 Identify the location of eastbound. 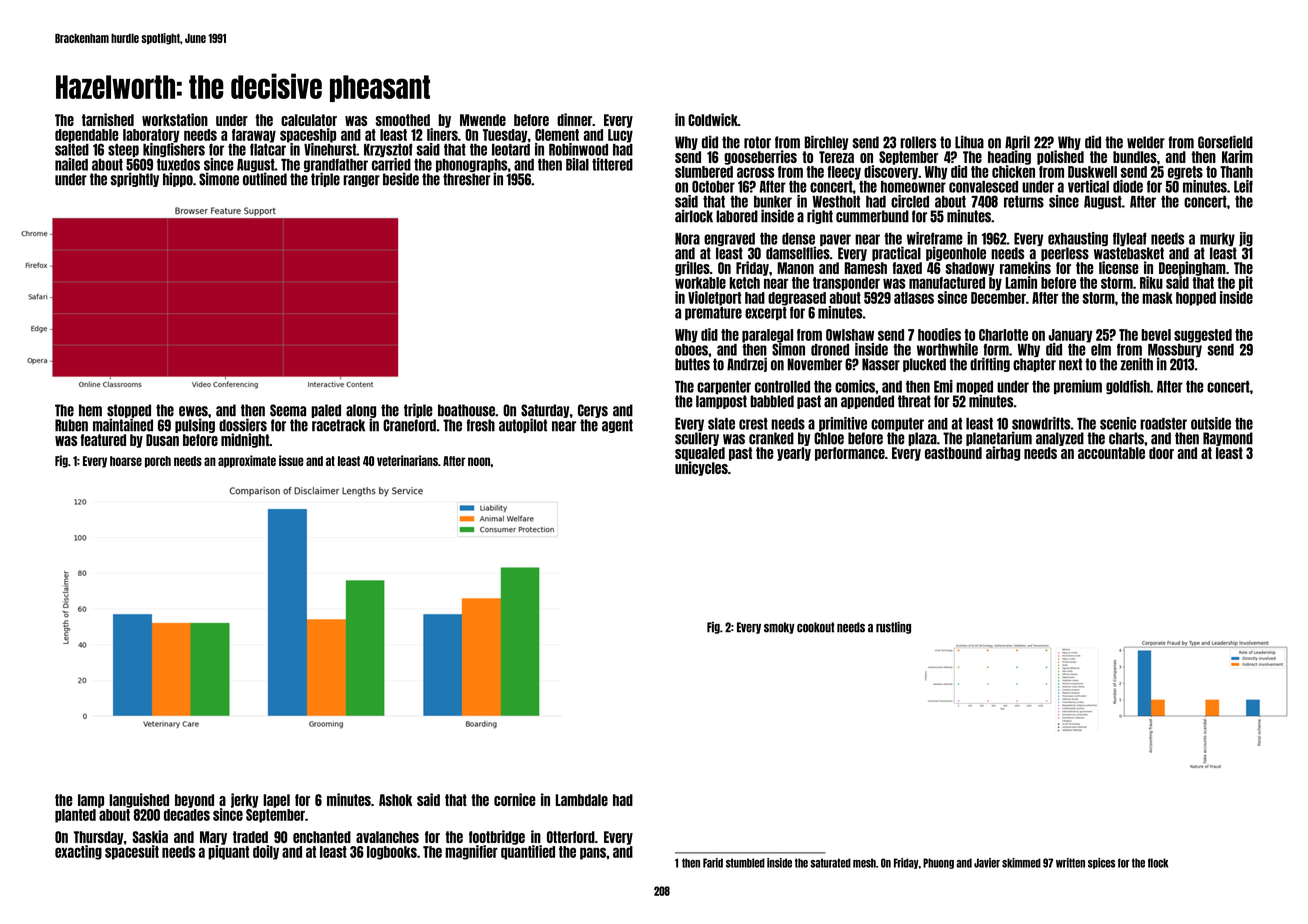
(953, 453).
